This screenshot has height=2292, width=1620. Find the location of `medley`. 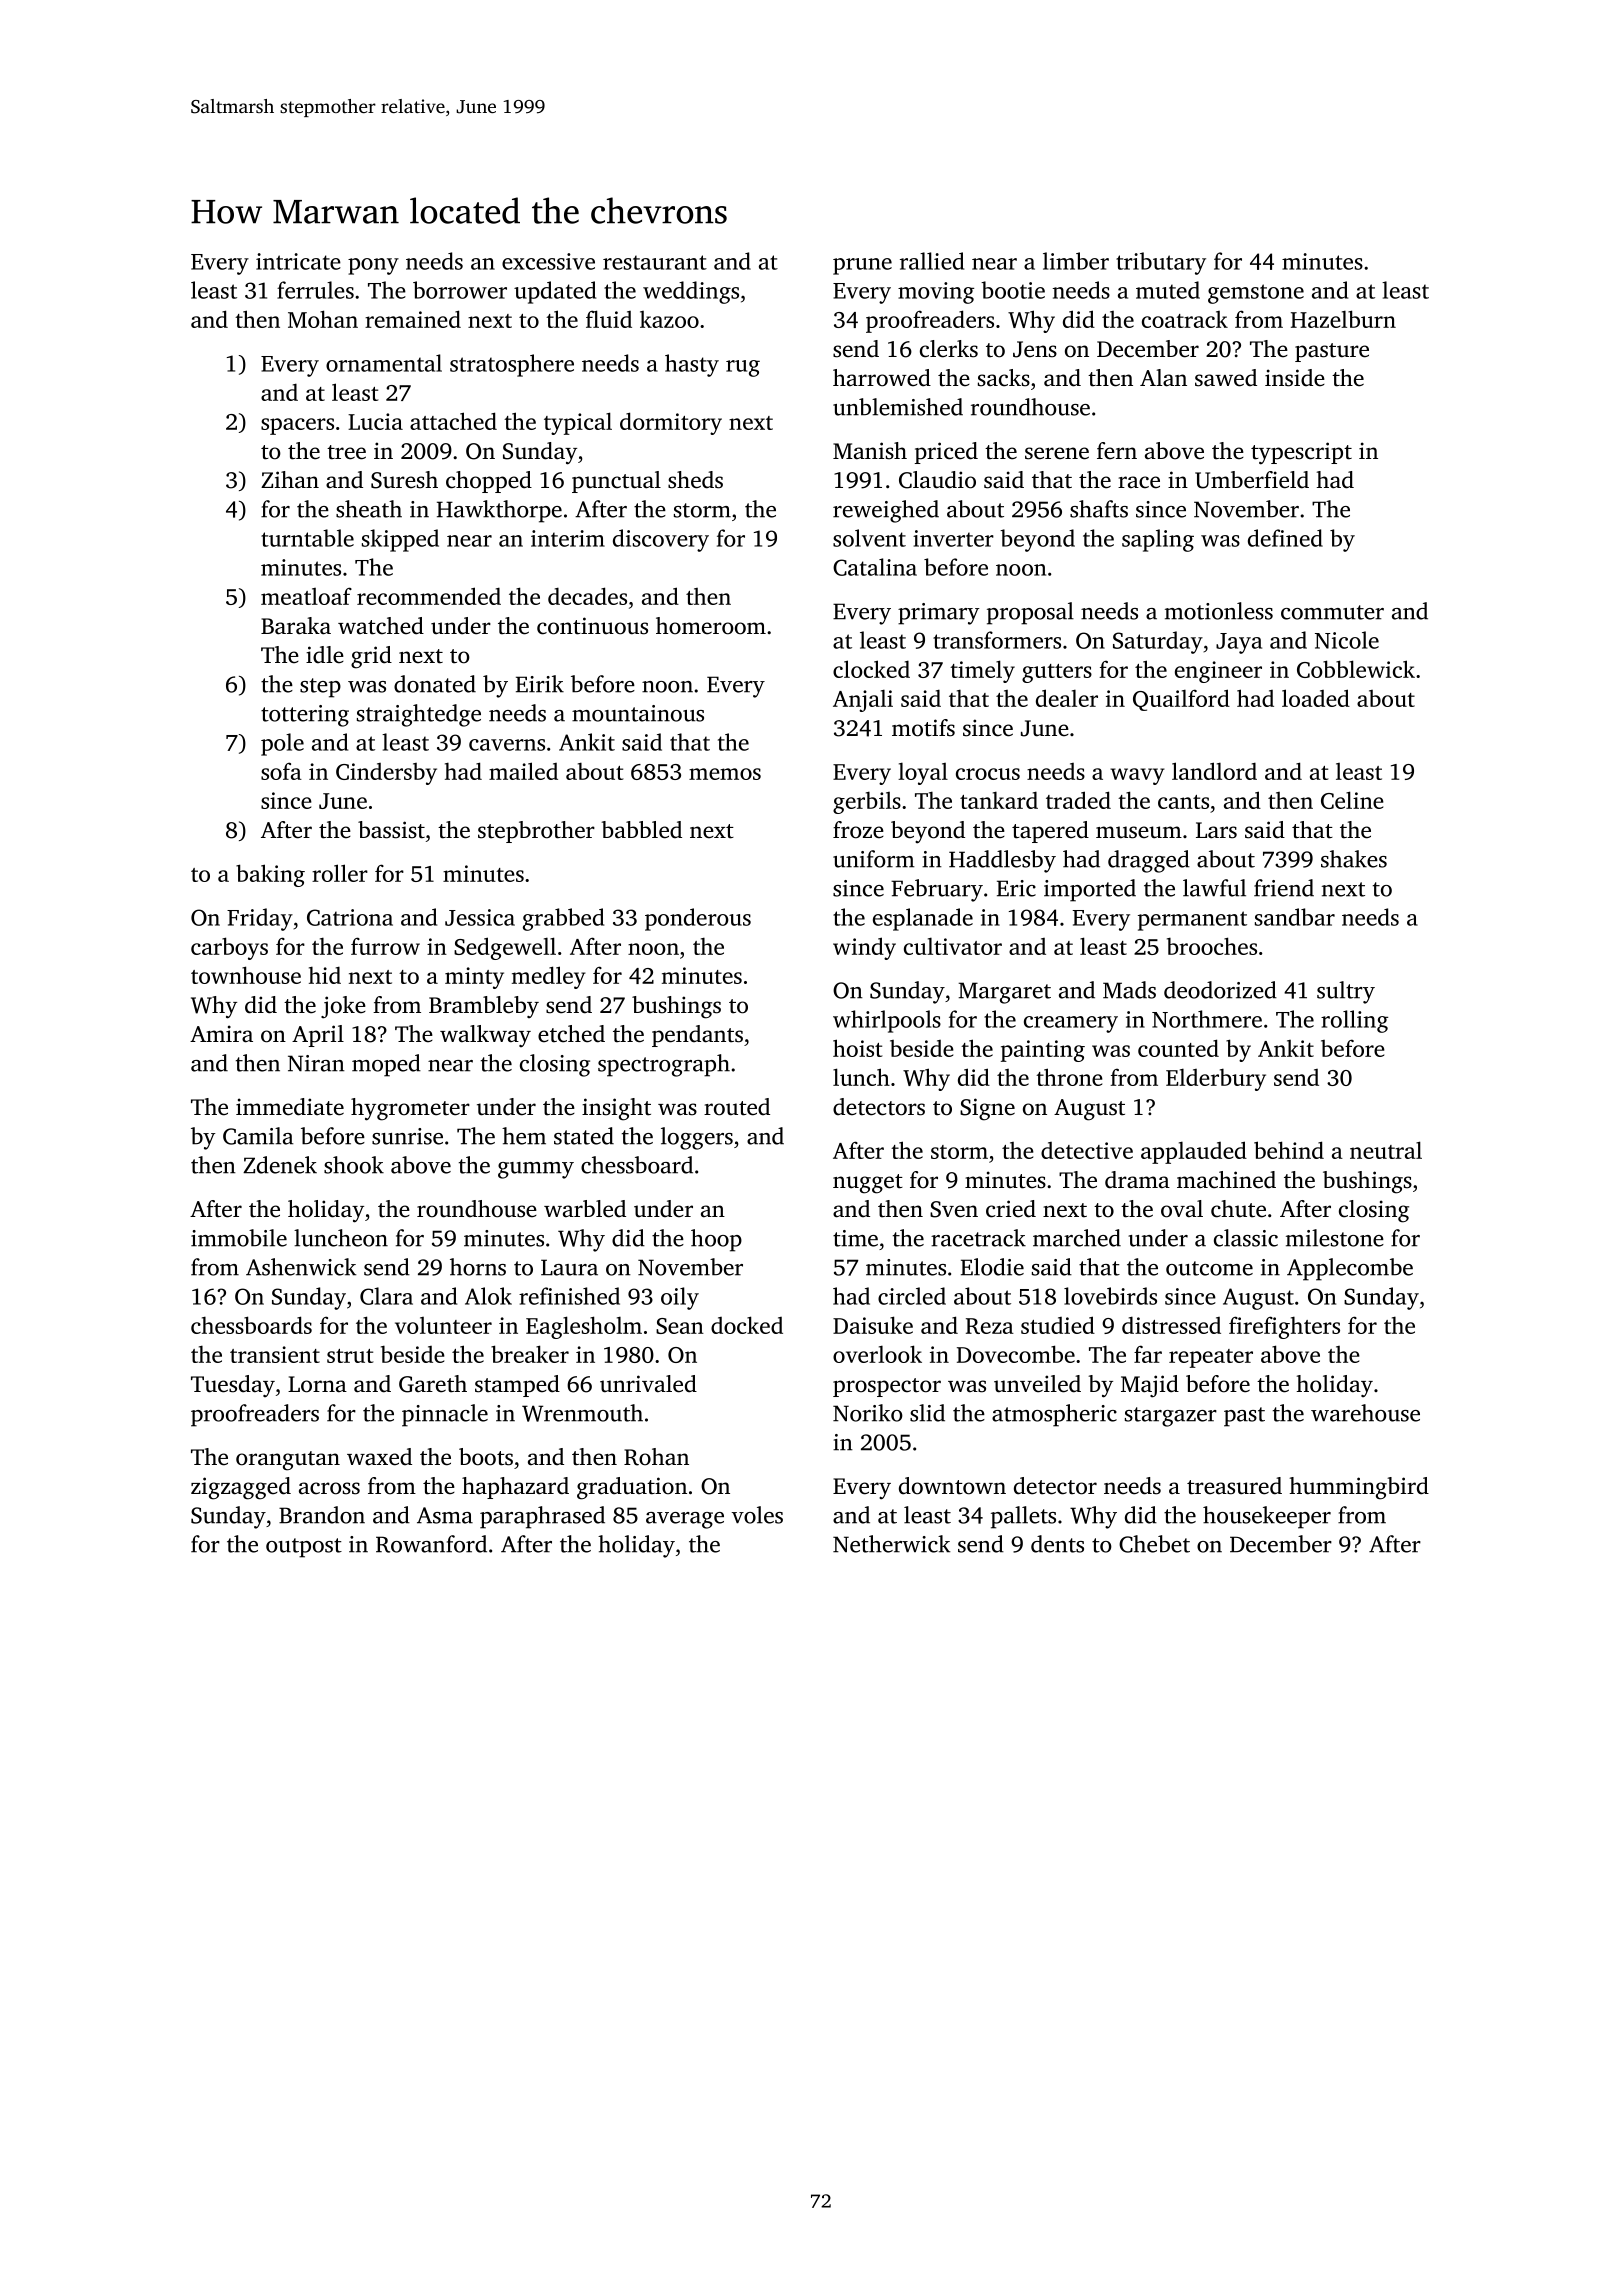

medley is located at coordinates (549, 977).
